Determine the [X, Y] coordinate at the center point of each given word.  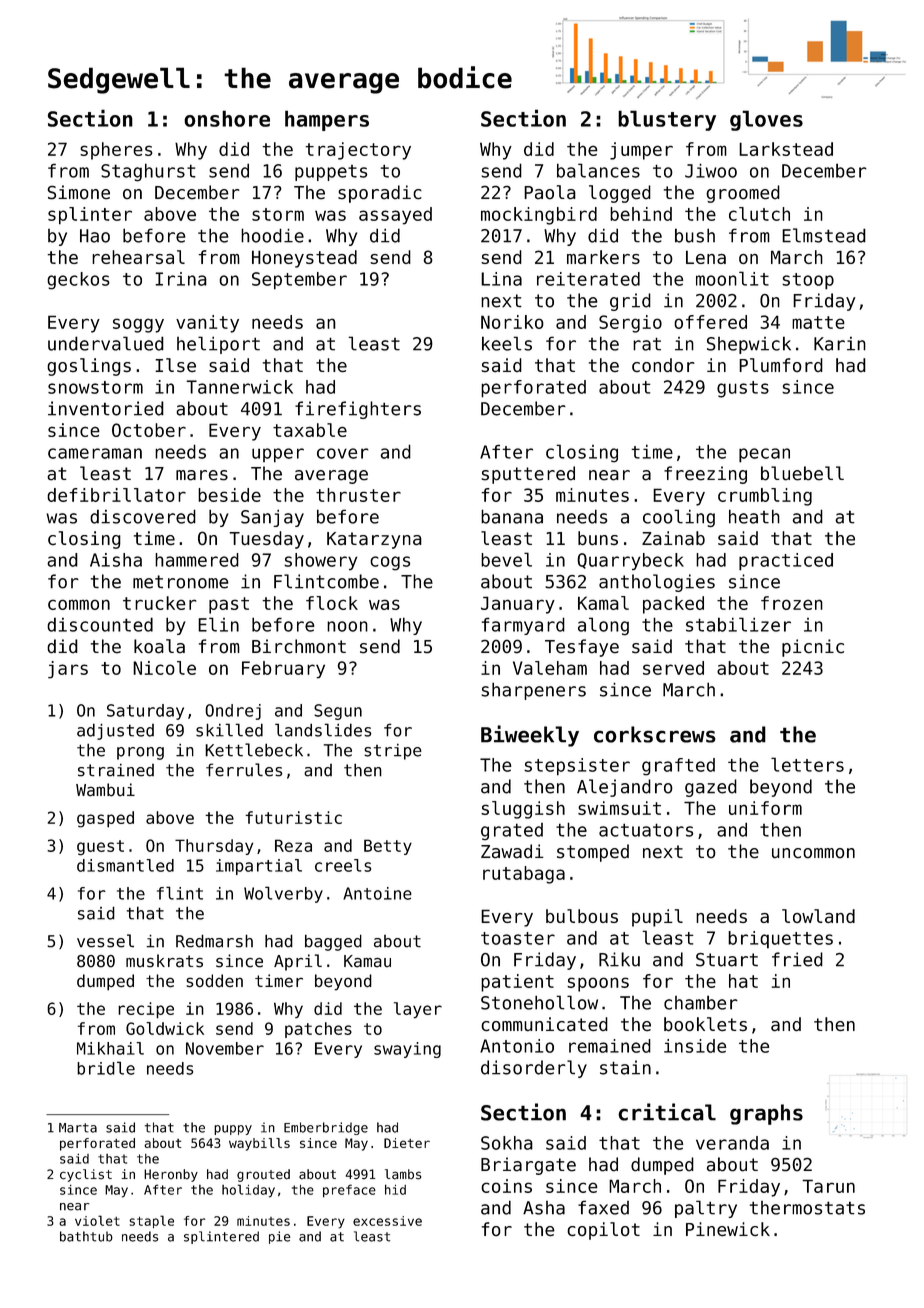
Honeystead [304, 259]
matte [818, 322]
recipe [146, 1010]
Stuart [727, 960]
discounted [100, 624]
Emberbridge [326, 1128]
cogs [390, 563]
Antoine [377, 893]
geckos [78, 281]
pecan [764, 455]
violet [97, 1220]
